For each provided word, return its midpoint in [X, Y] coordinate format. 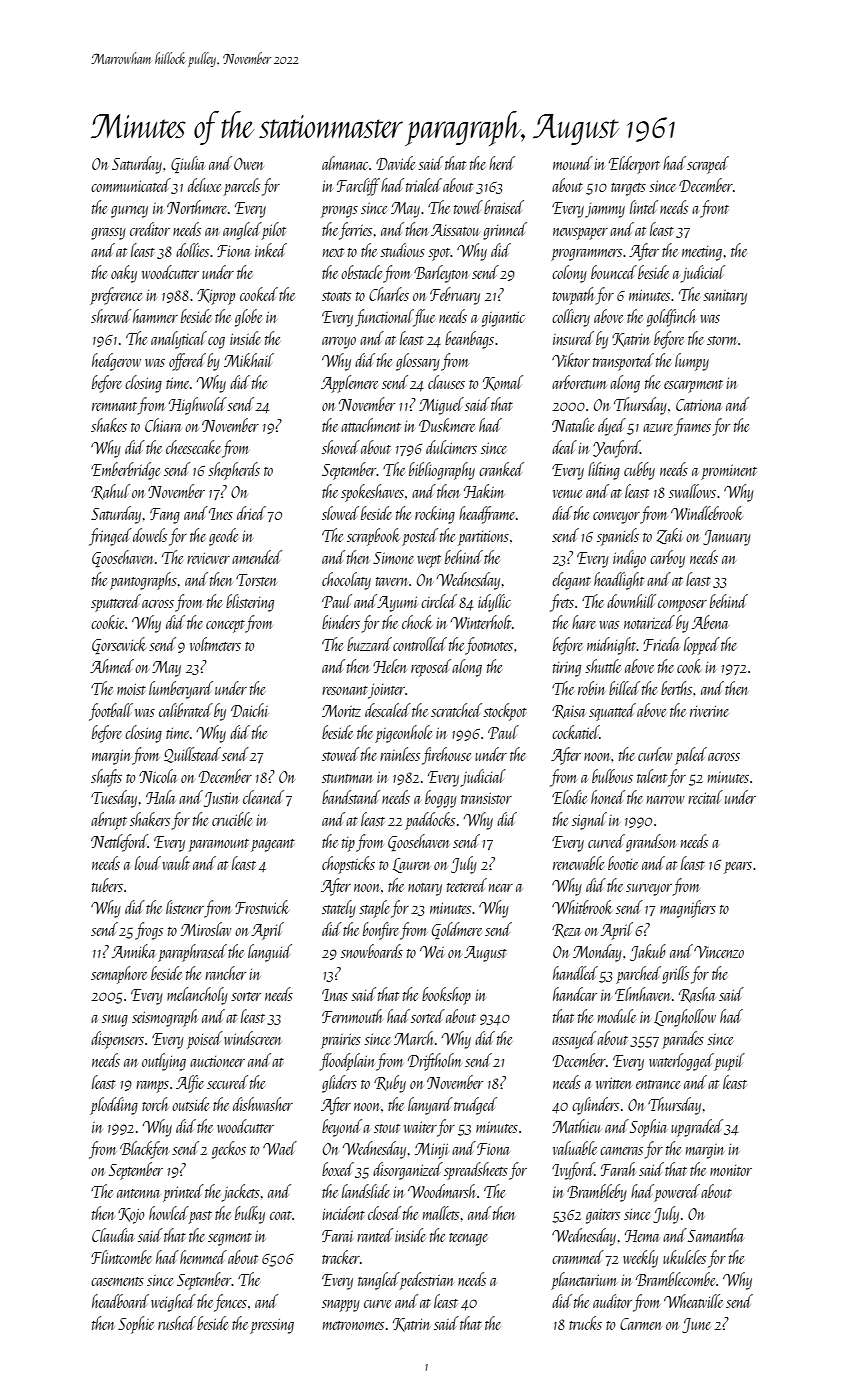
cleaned [263, 797]
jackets [241, 1193]
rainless [400, 754]
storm [722, 340]
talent [652, 776]
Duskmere [447, 425]
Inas [335, 995]
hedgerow [116, 362]
